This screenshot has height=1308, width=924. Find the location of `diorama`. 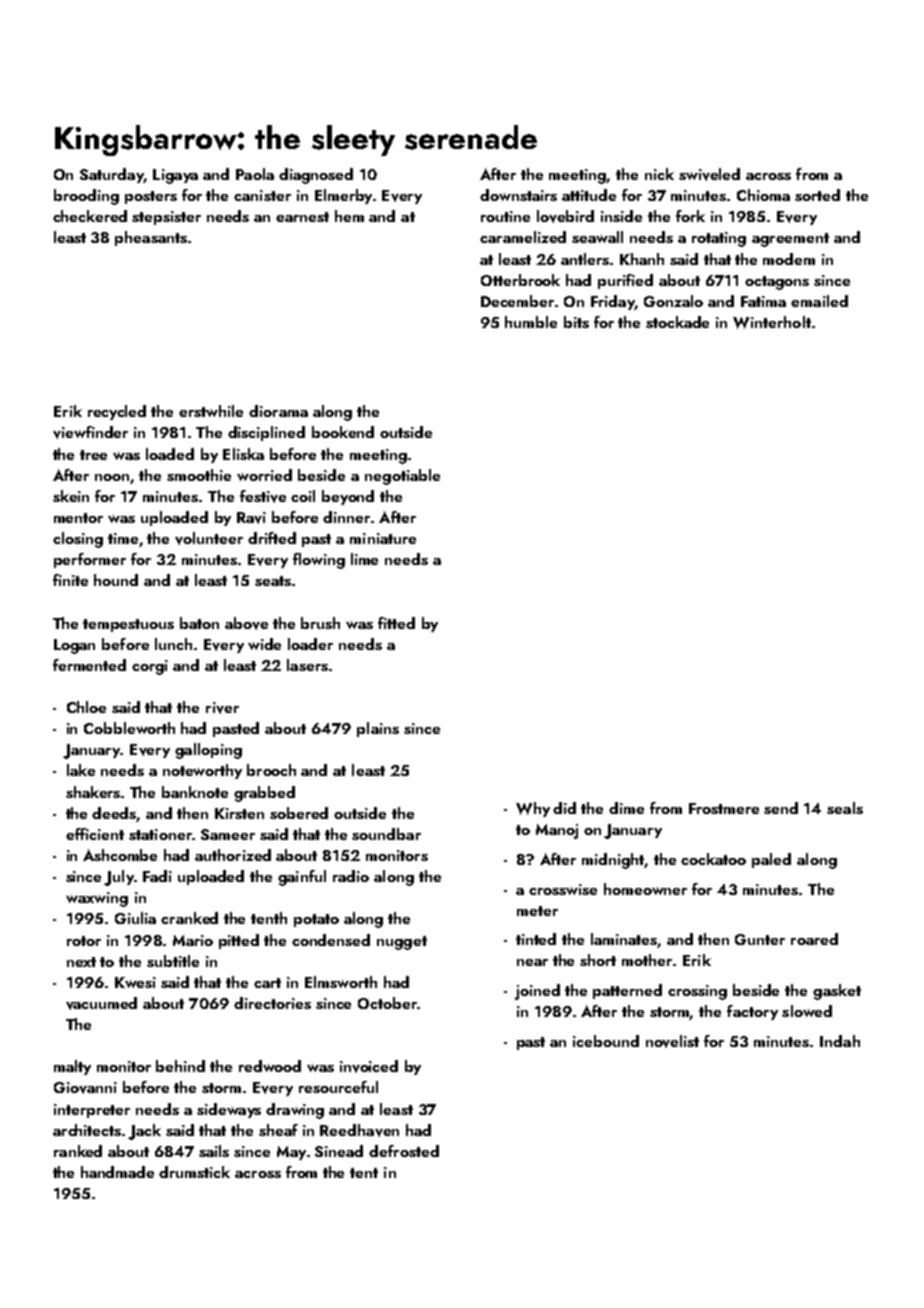

diorama is located at coordinates (278, 411).
